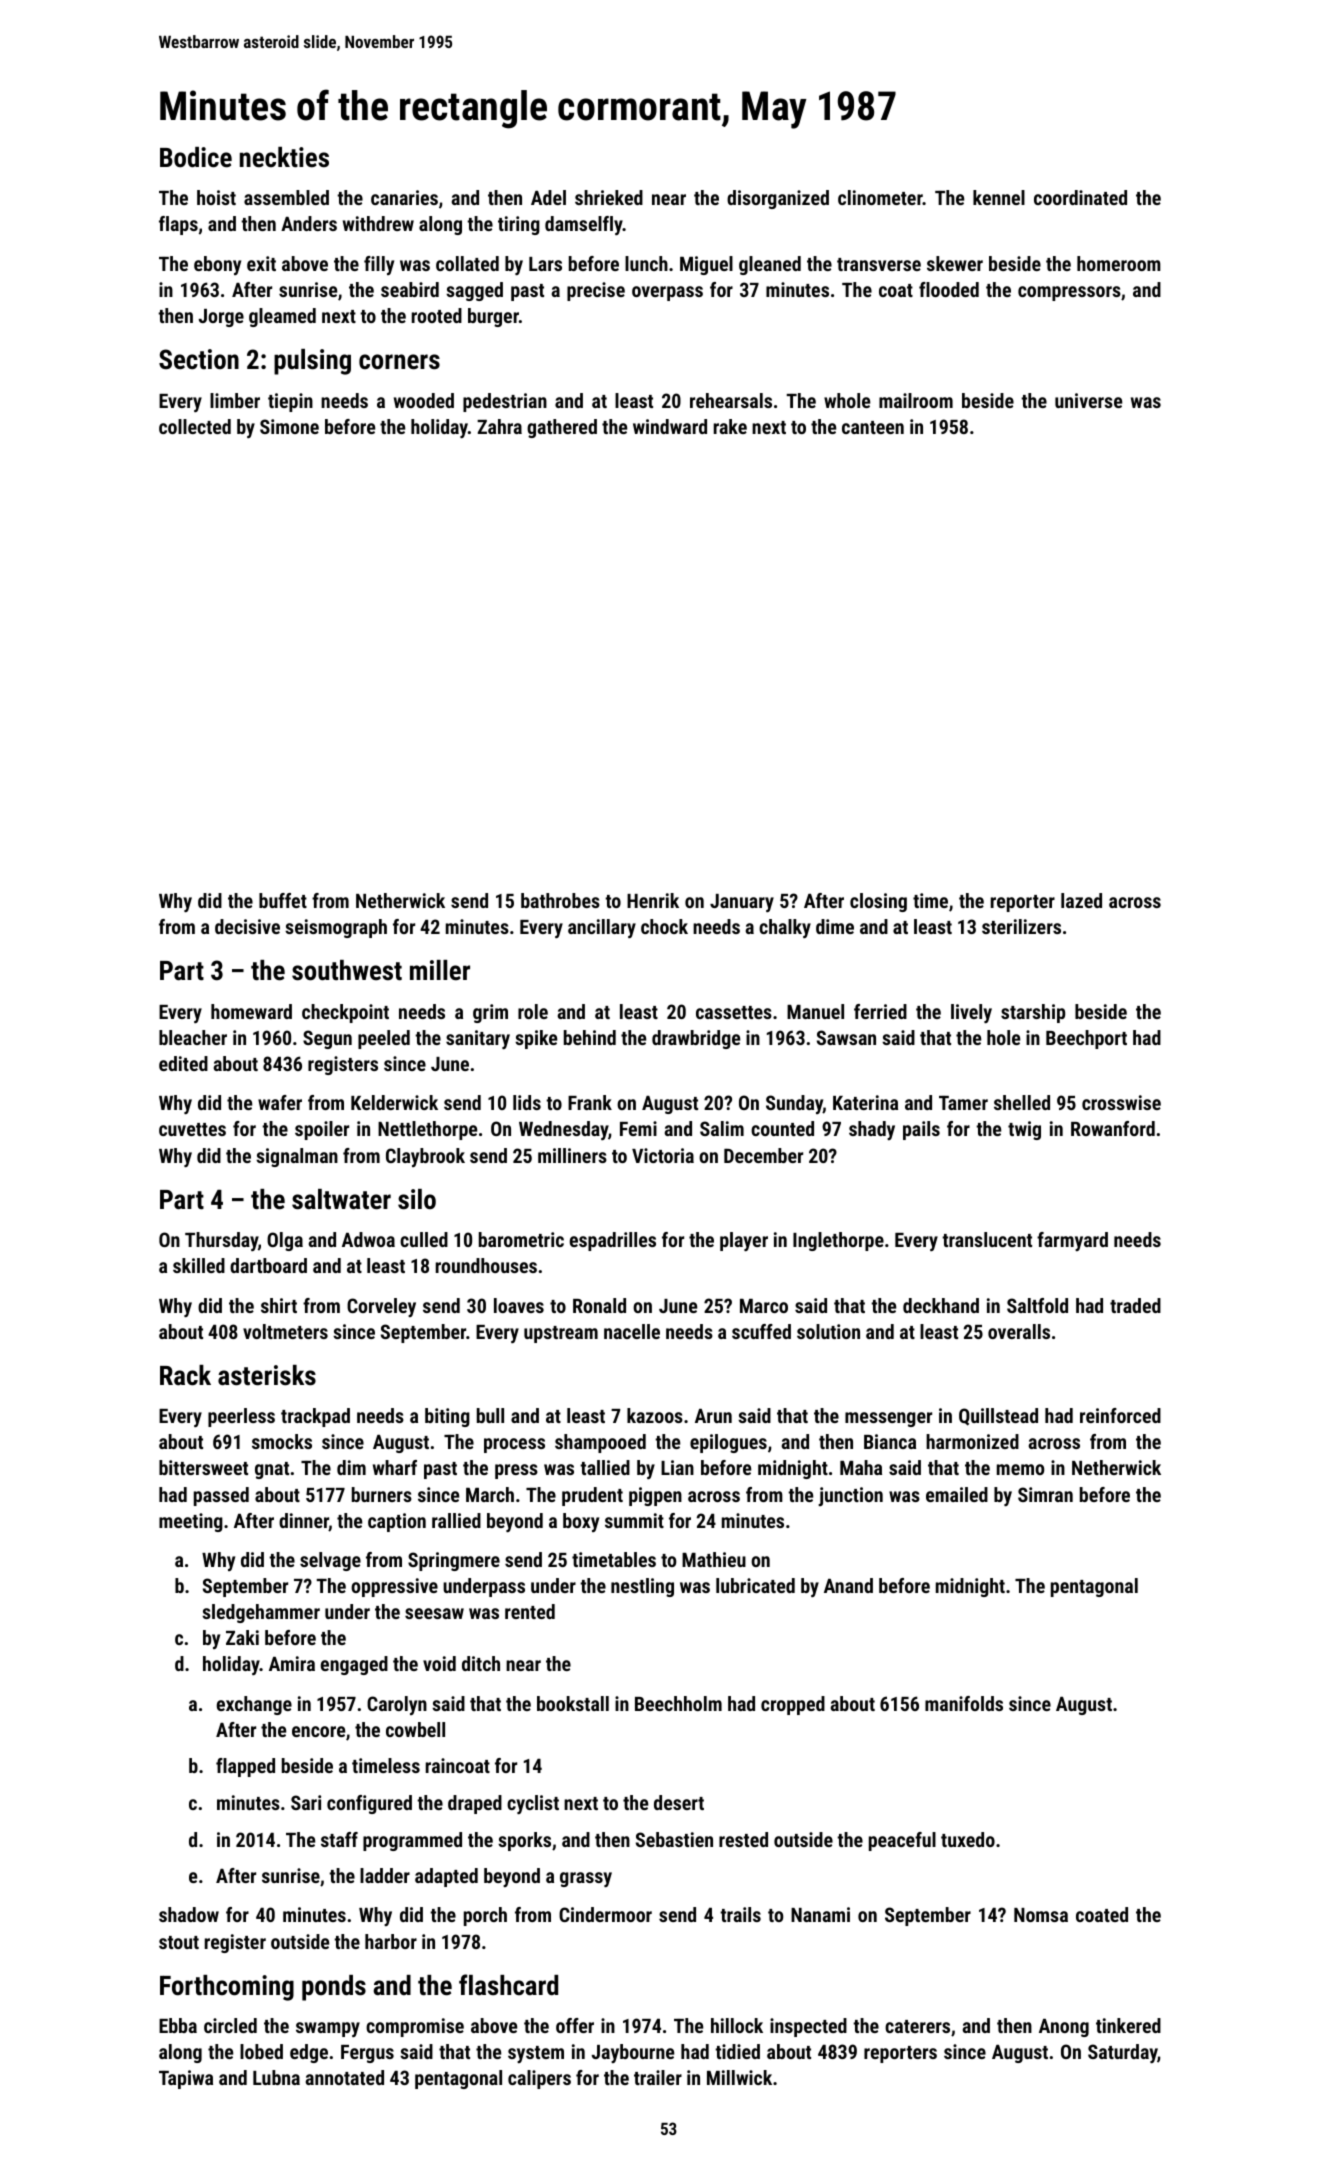 The height and width of the screenshot is (2174, 1320). What do you see at coordinates (1119, 263) in the screenshot?
I see `homeroom` at bounding box center [1119, 263].
